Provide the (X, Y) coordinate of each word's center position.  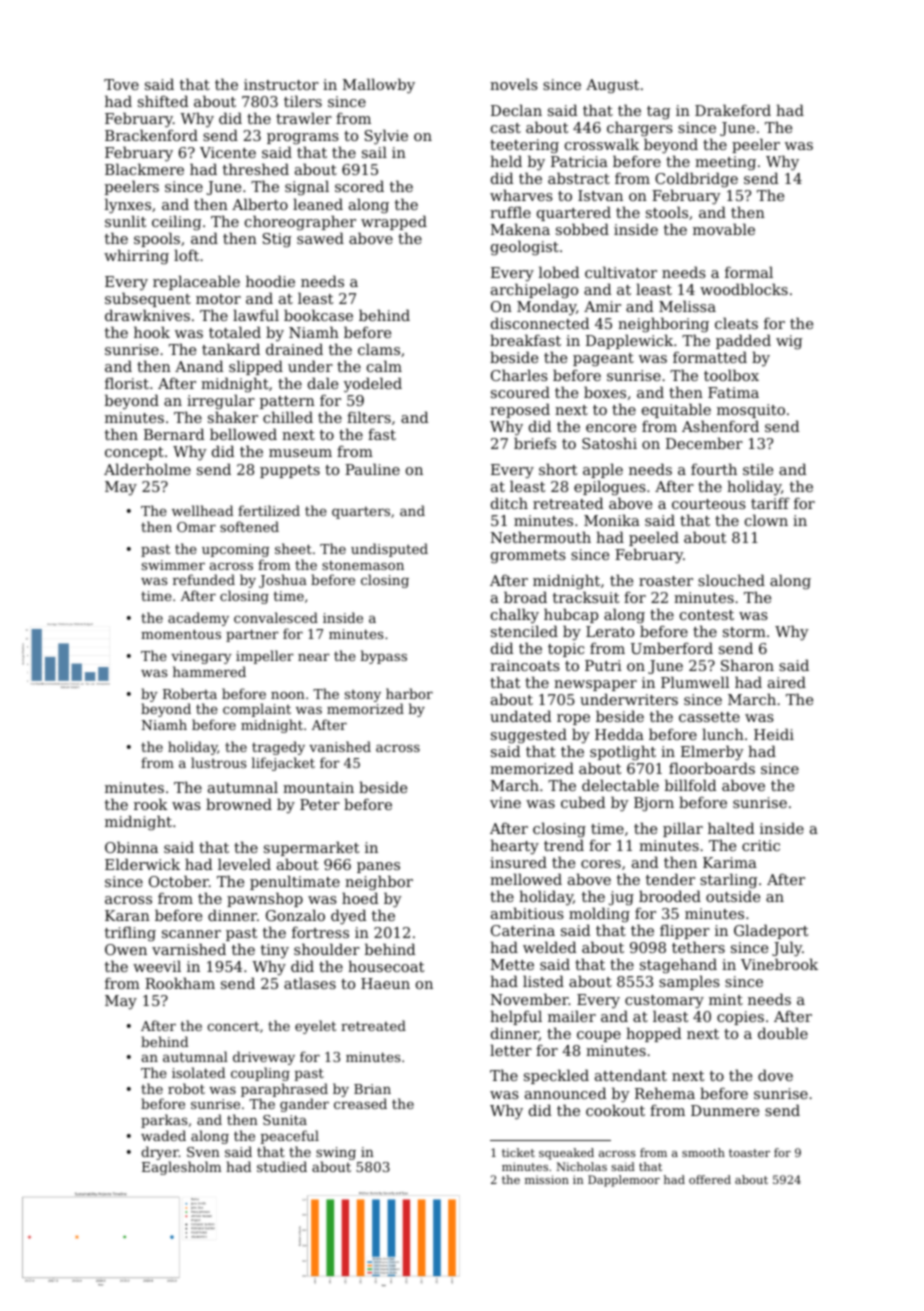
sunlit (125, 221)
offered (710, 1179)
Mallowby (379, 86)
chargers (640, 129)
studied (282, 1166)
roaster (666, 581)
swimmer (173, 565)
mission (547, 1179)
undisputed (389, 550)
